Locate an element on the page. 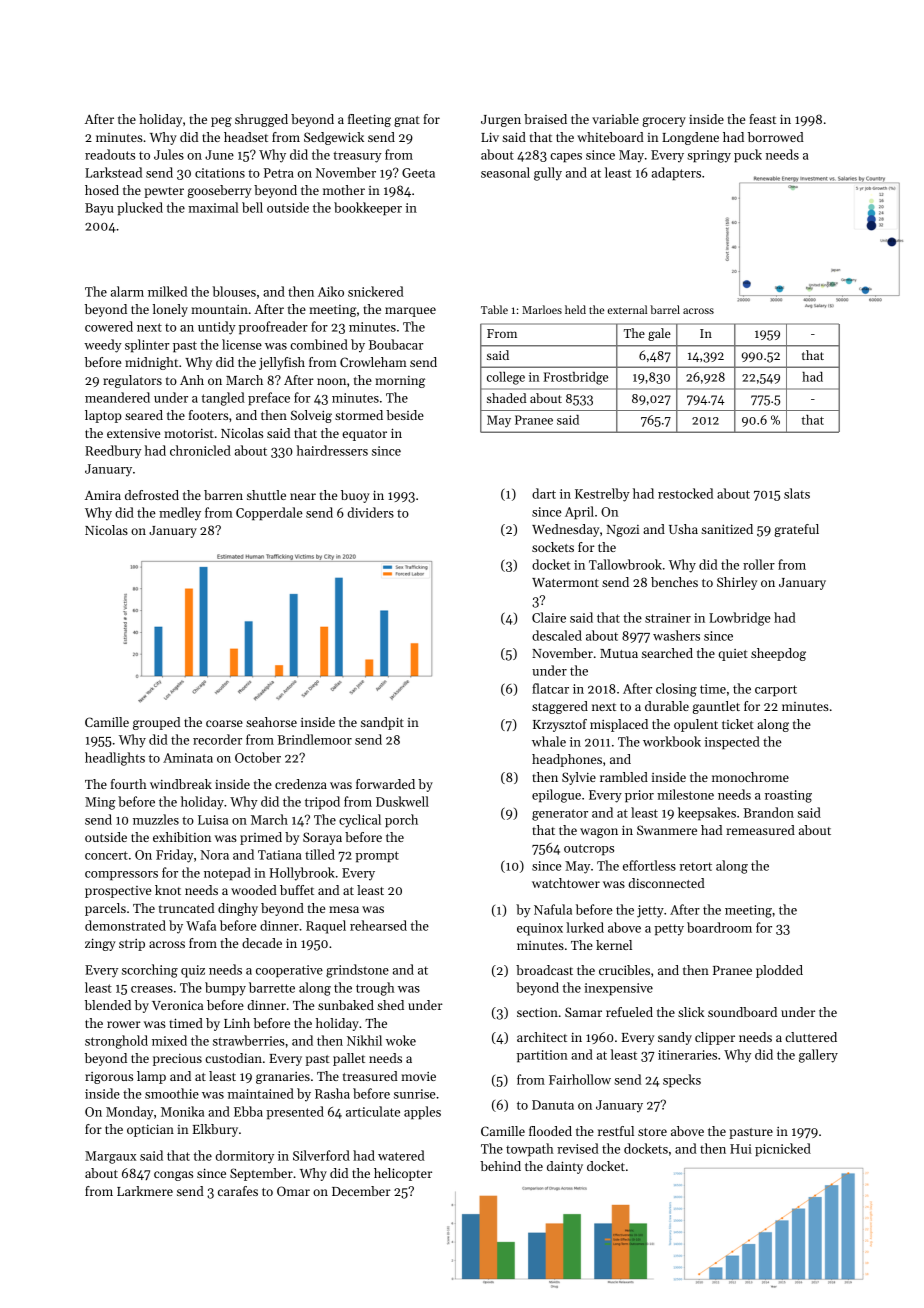 The image size is (924, 1308). dainty is located at coordinates (565, 1167).
